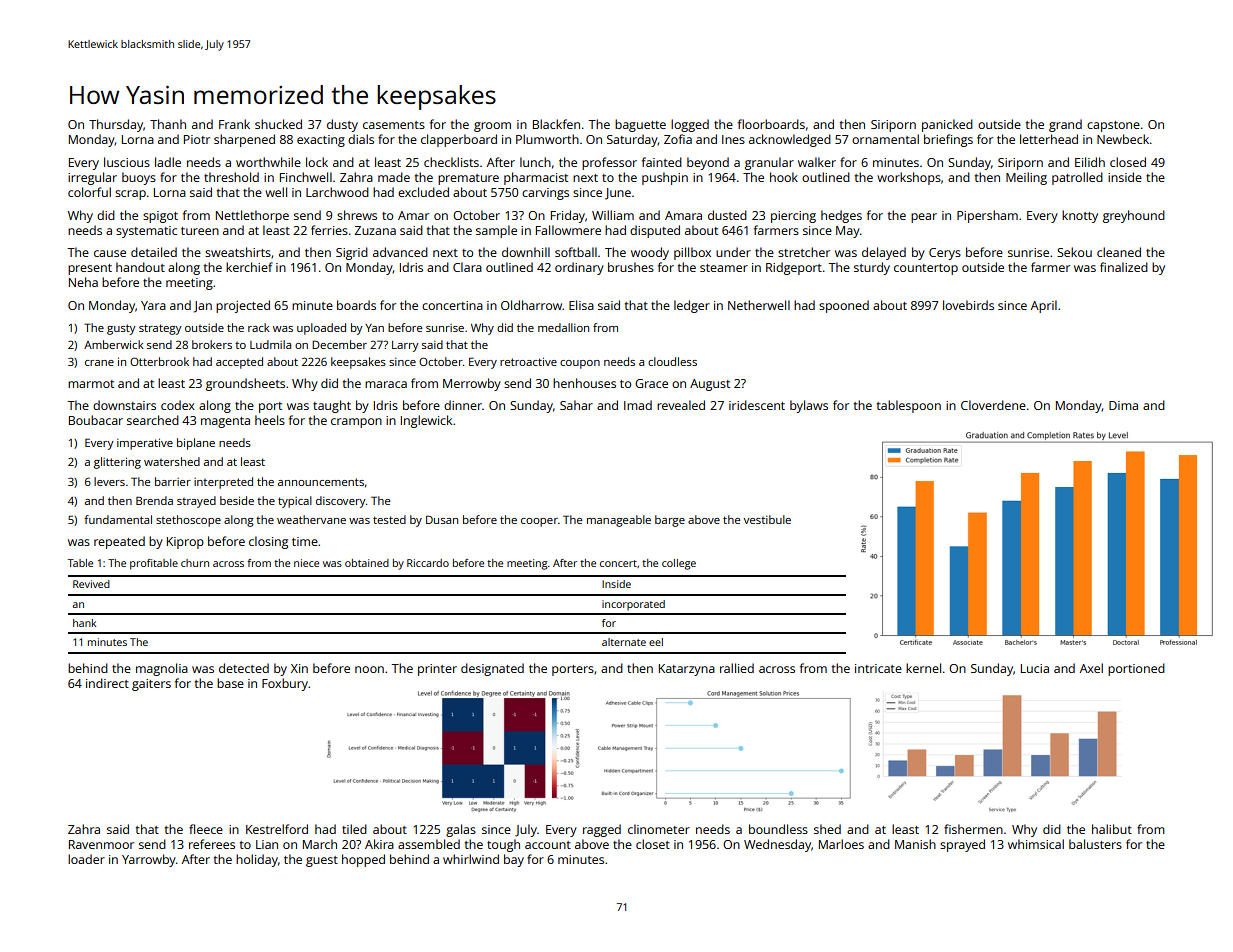  Describe the element at coordinates (1026, 178) in the document. I see `Meiling` at that location.
